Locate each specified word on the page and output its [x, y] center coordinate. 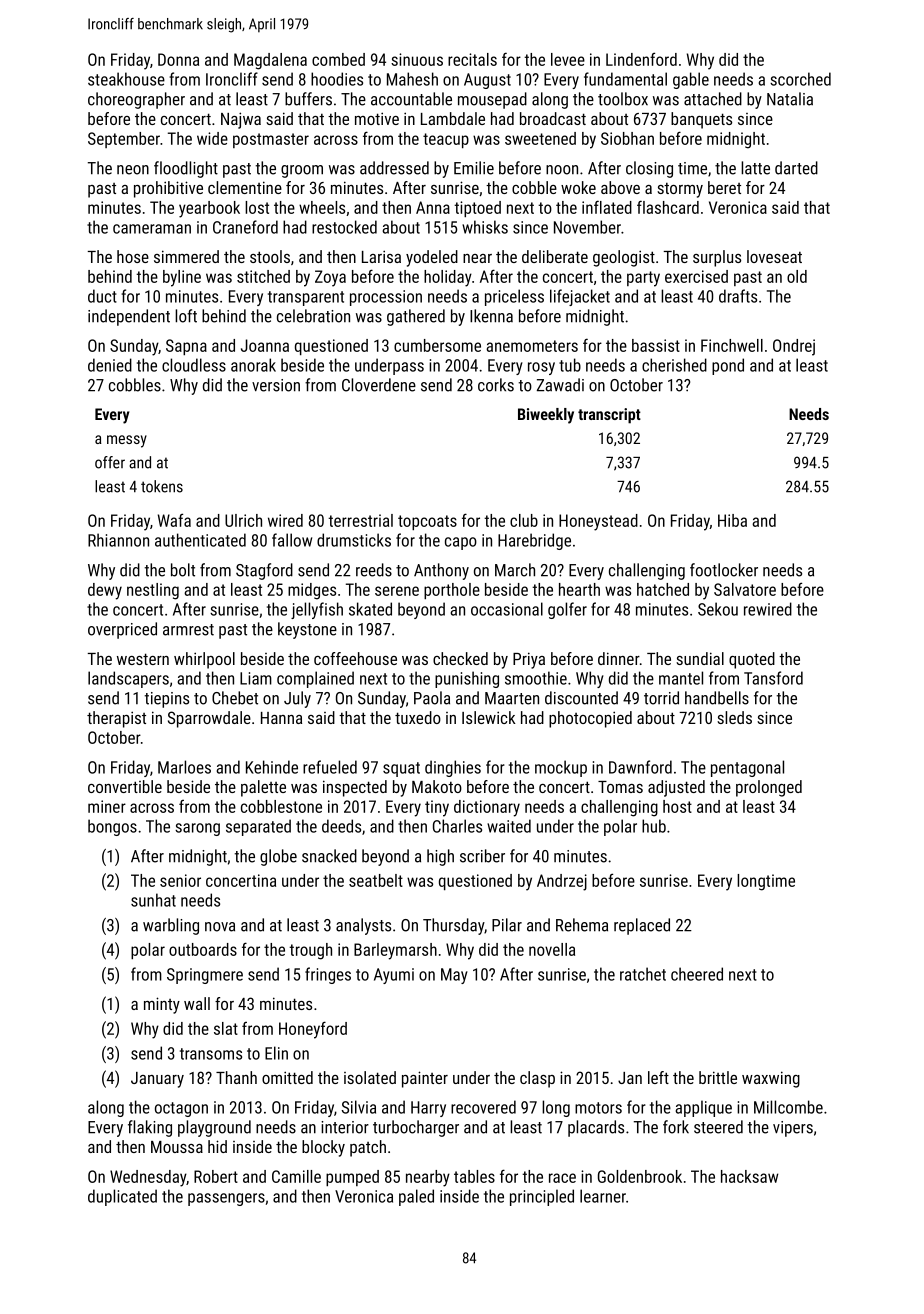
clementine [245, 187]
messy [127, 441]
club [524, 520]
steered [718, 1127]
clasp [537, 1079]
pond [728, 366]
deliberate [555, 256]
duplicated [122, 1197]
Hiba [732, 520]
